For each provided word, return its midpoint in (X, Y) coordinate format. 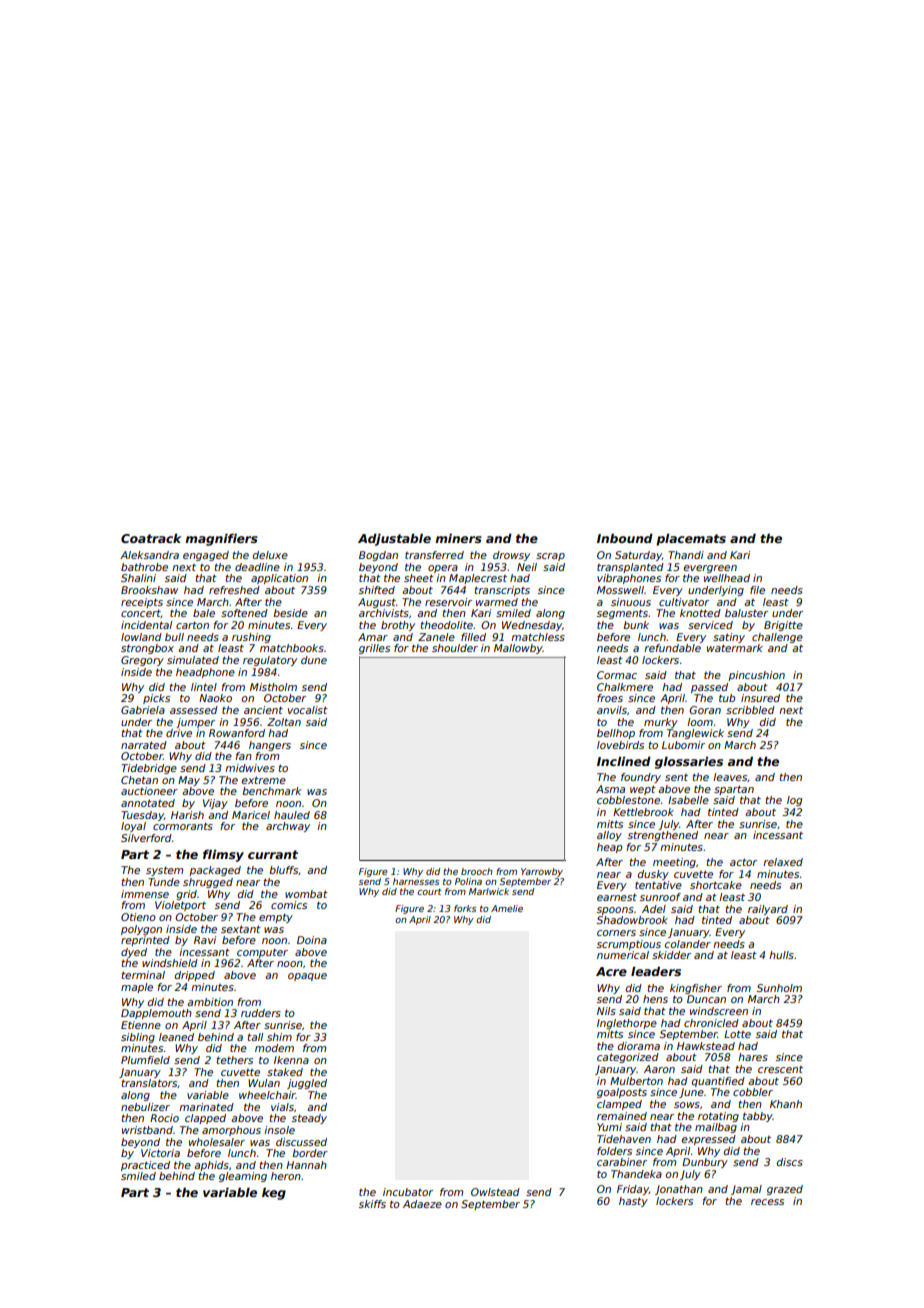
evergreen (710, 569)
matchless (538, 637)
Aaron (659, 1069)
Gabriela (143, 710)
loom (700, 722)
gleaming (243, 1177)
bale (204, 613)
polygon (141, 930)
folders (614, 1151)
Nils (606, 1011)
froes (610, 698)
